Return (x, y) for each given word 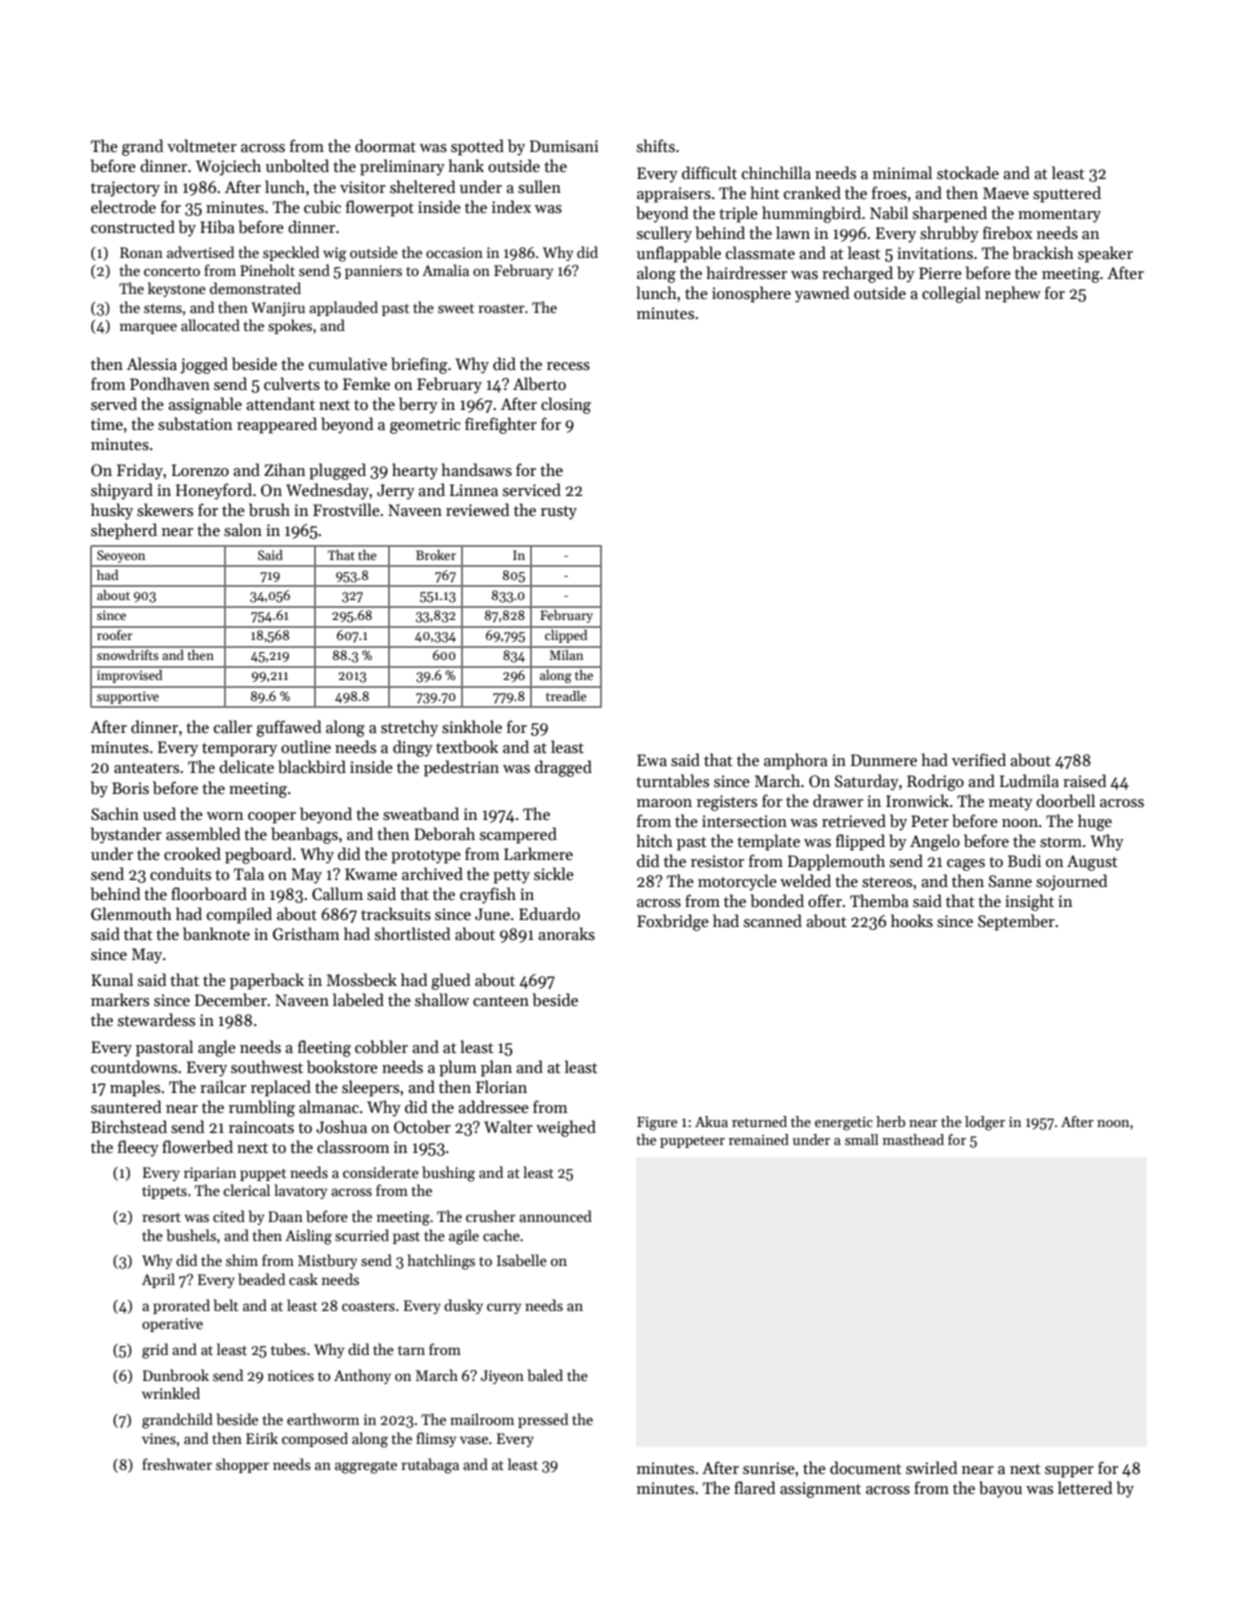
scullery (664, 234)
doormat (385, 145)
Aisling (308, 1237)
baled (545, 1375)
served (114, 403)
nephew (1013, 294)
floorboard (209, 894)
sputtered (1067, 194)
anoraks (566, 934)
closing (566, 405)
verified (979, 759)
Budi (1024, 860)
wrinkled (171, 1393)
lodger (985, 1123)
